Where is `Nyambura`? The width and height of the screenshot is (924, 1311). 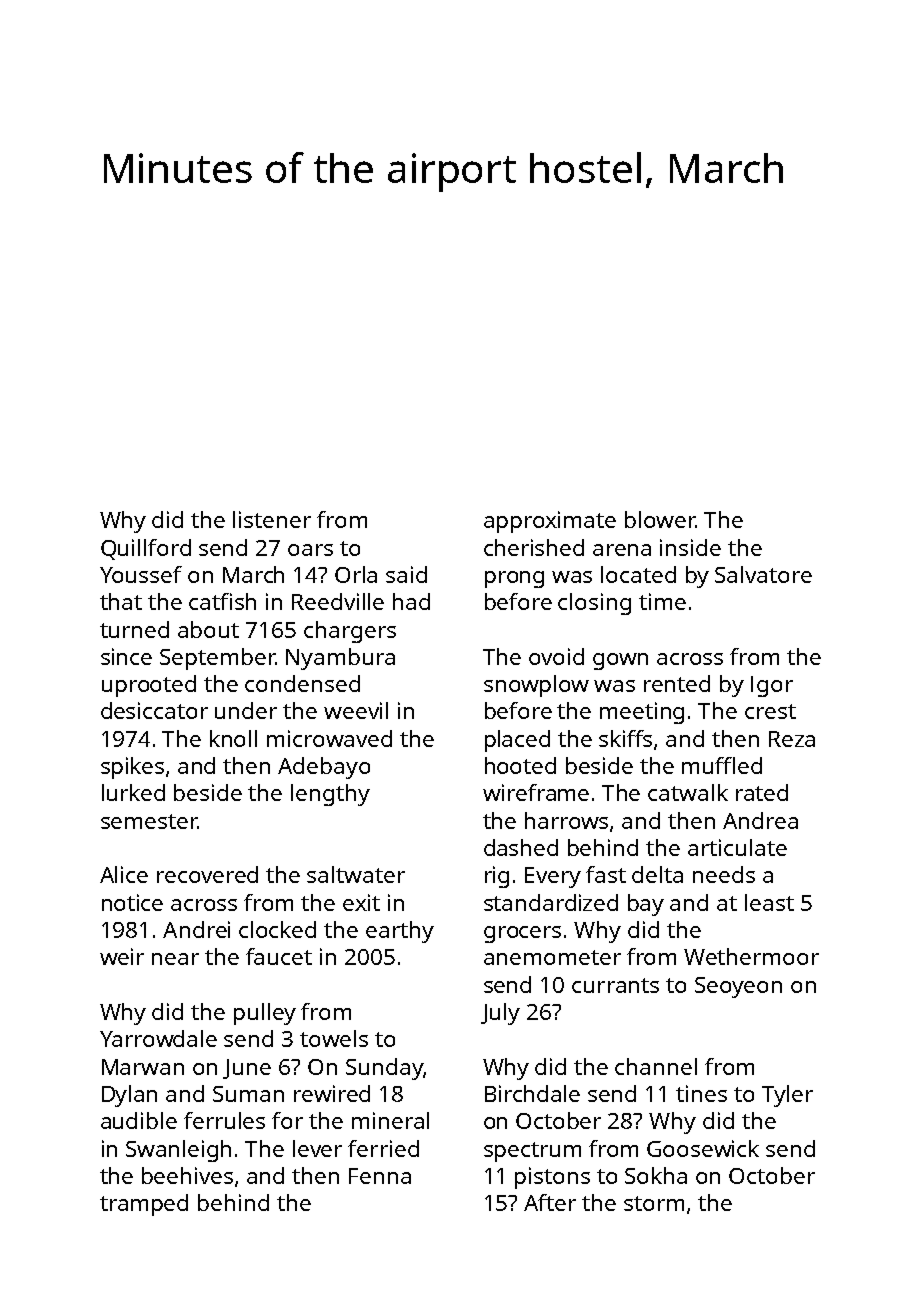
Nyambura is located at coordinates (340, 659).
